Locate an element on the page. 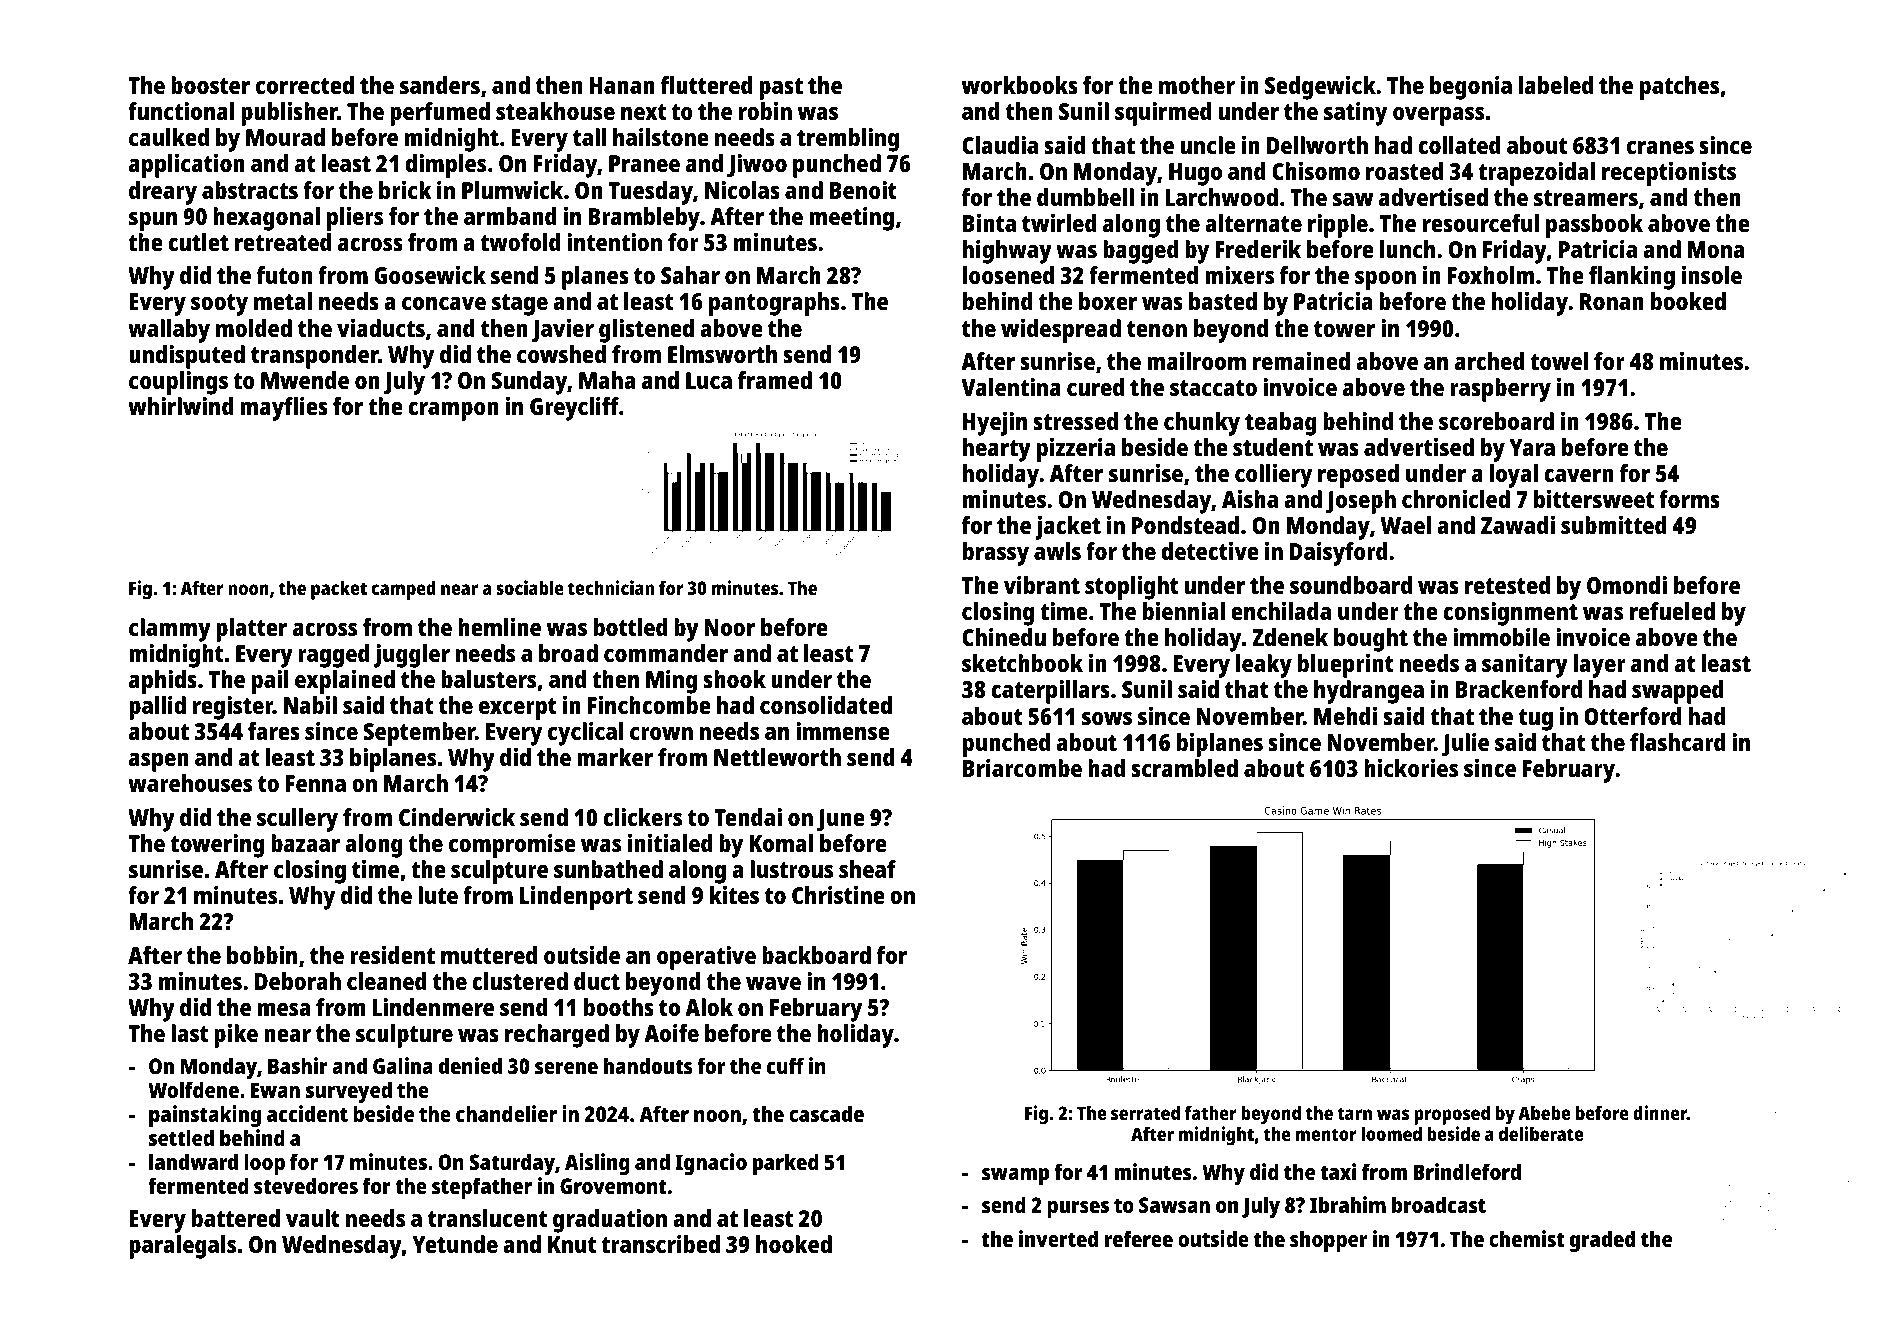 This document has width=1882, height=1330. proposed is located at coordinates (1452, 1115).
